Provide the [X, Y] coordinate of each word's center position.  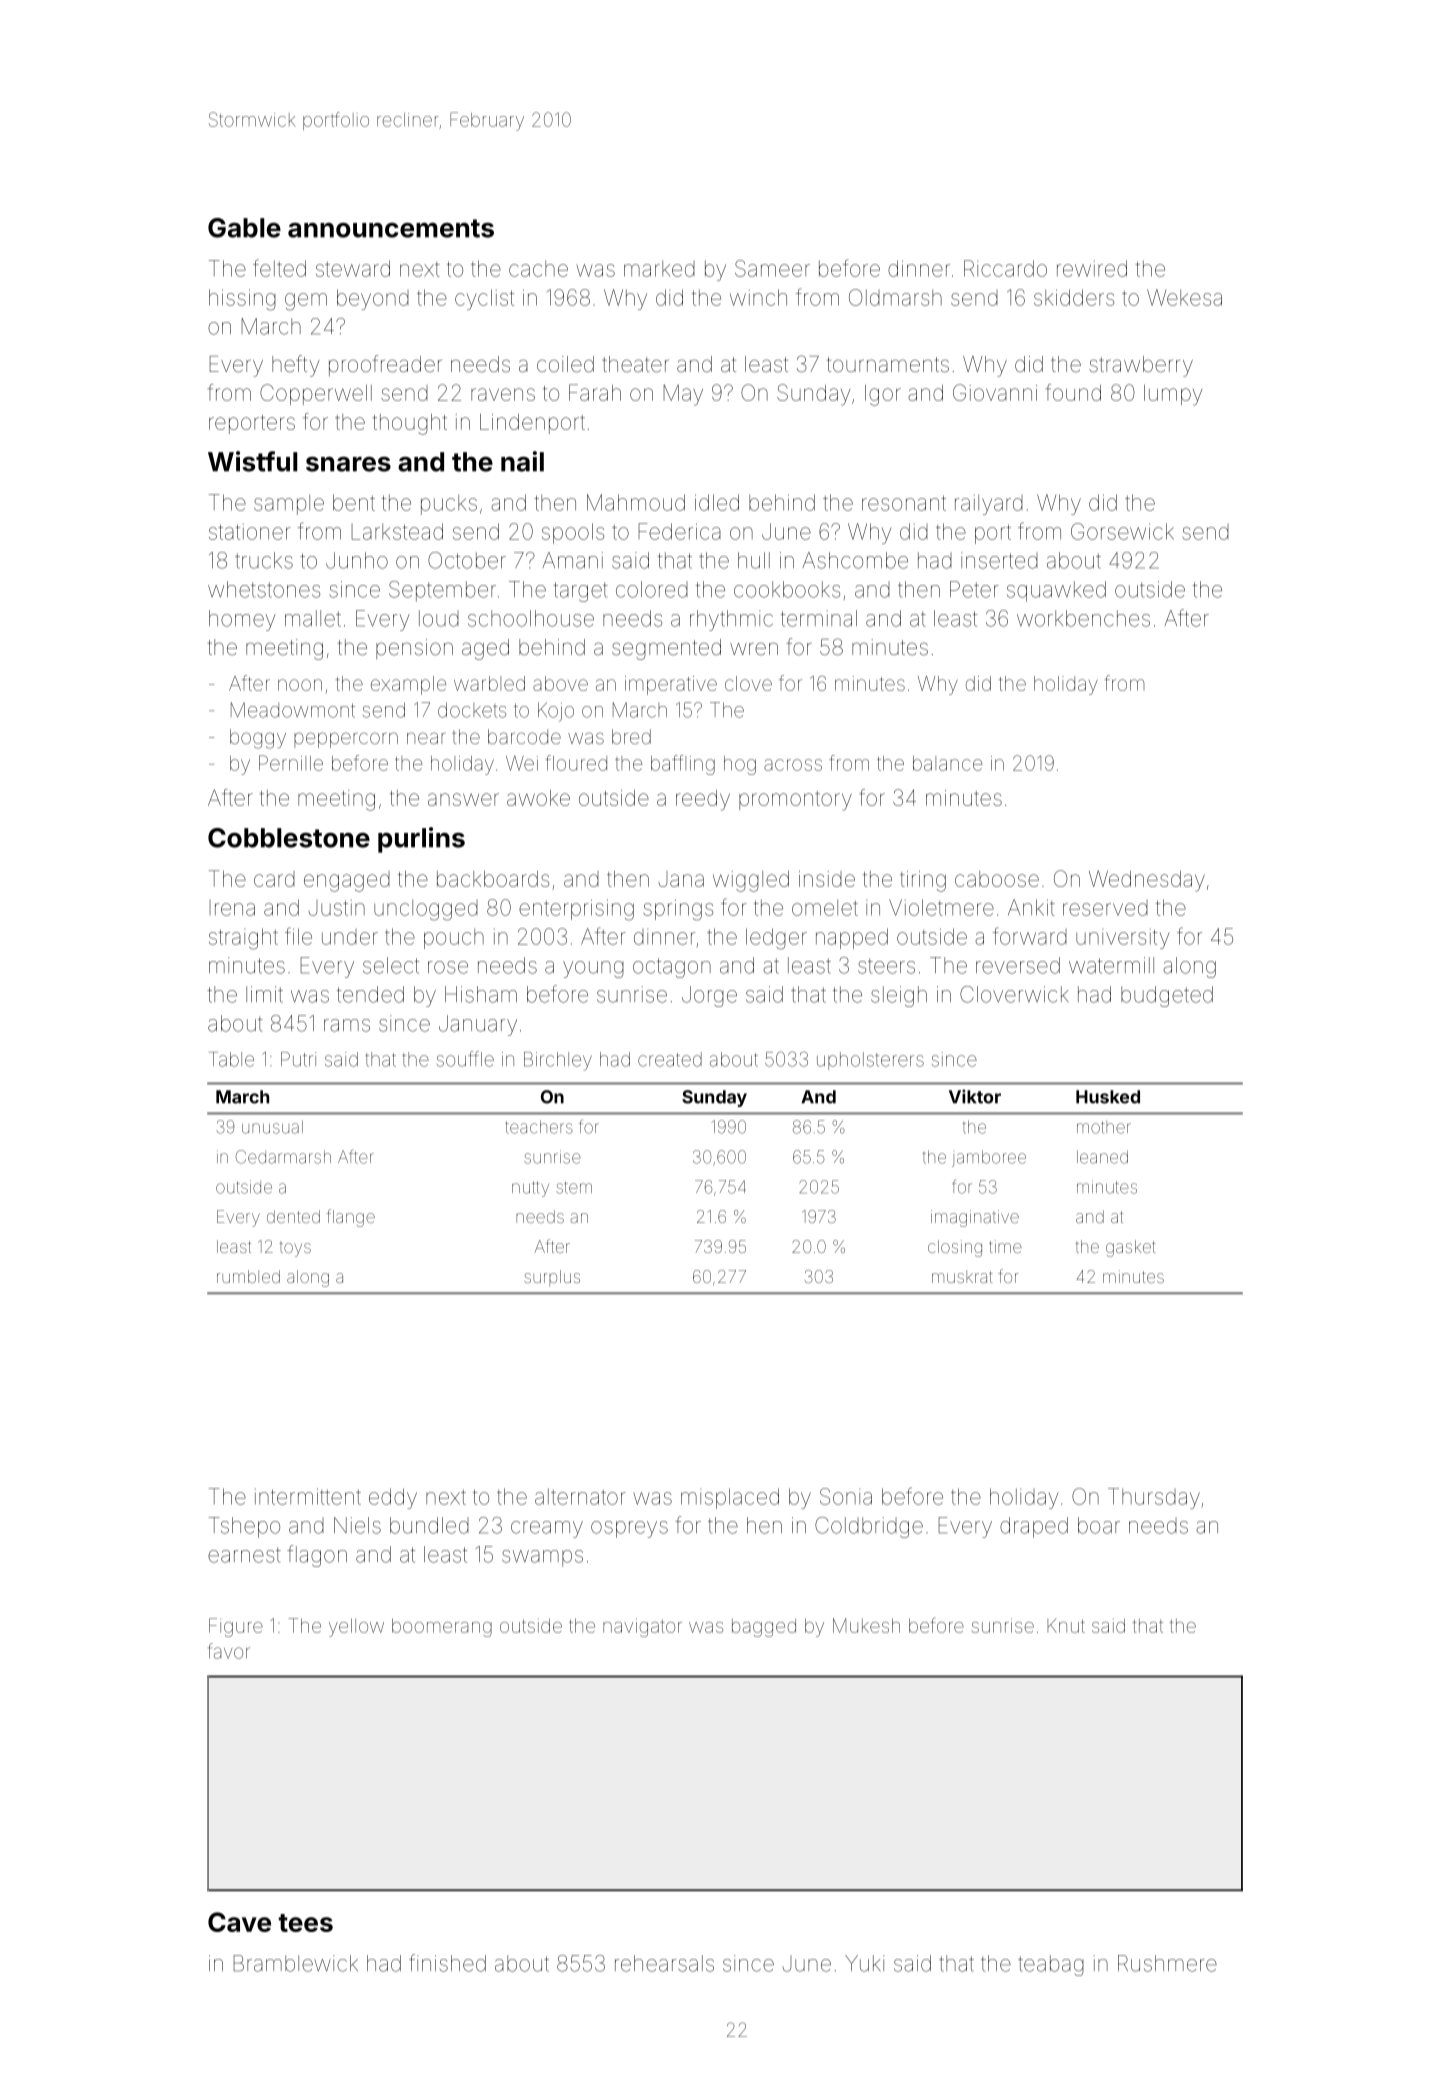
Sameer [772, 268]
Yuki [864, 1963]
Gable [244, 228]
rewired [1092, 268]
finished [447, 1963]
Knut [1066, 1626]
